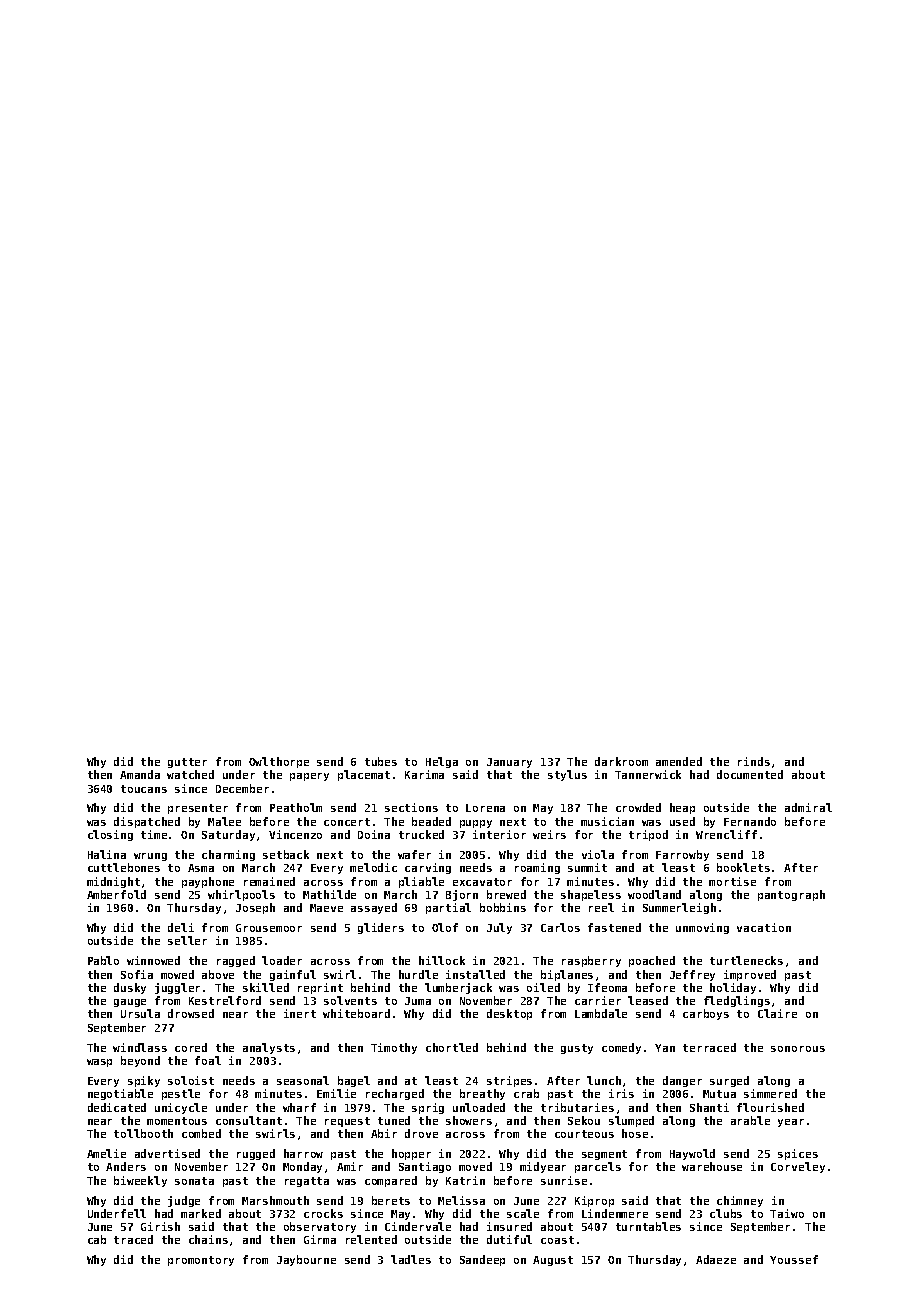 The height and width of the screenshot is (1308, 924). What do you see at coordinates (133, 1239) in the screenshot?
I see `traced` at bounding box center [133, 1239].
